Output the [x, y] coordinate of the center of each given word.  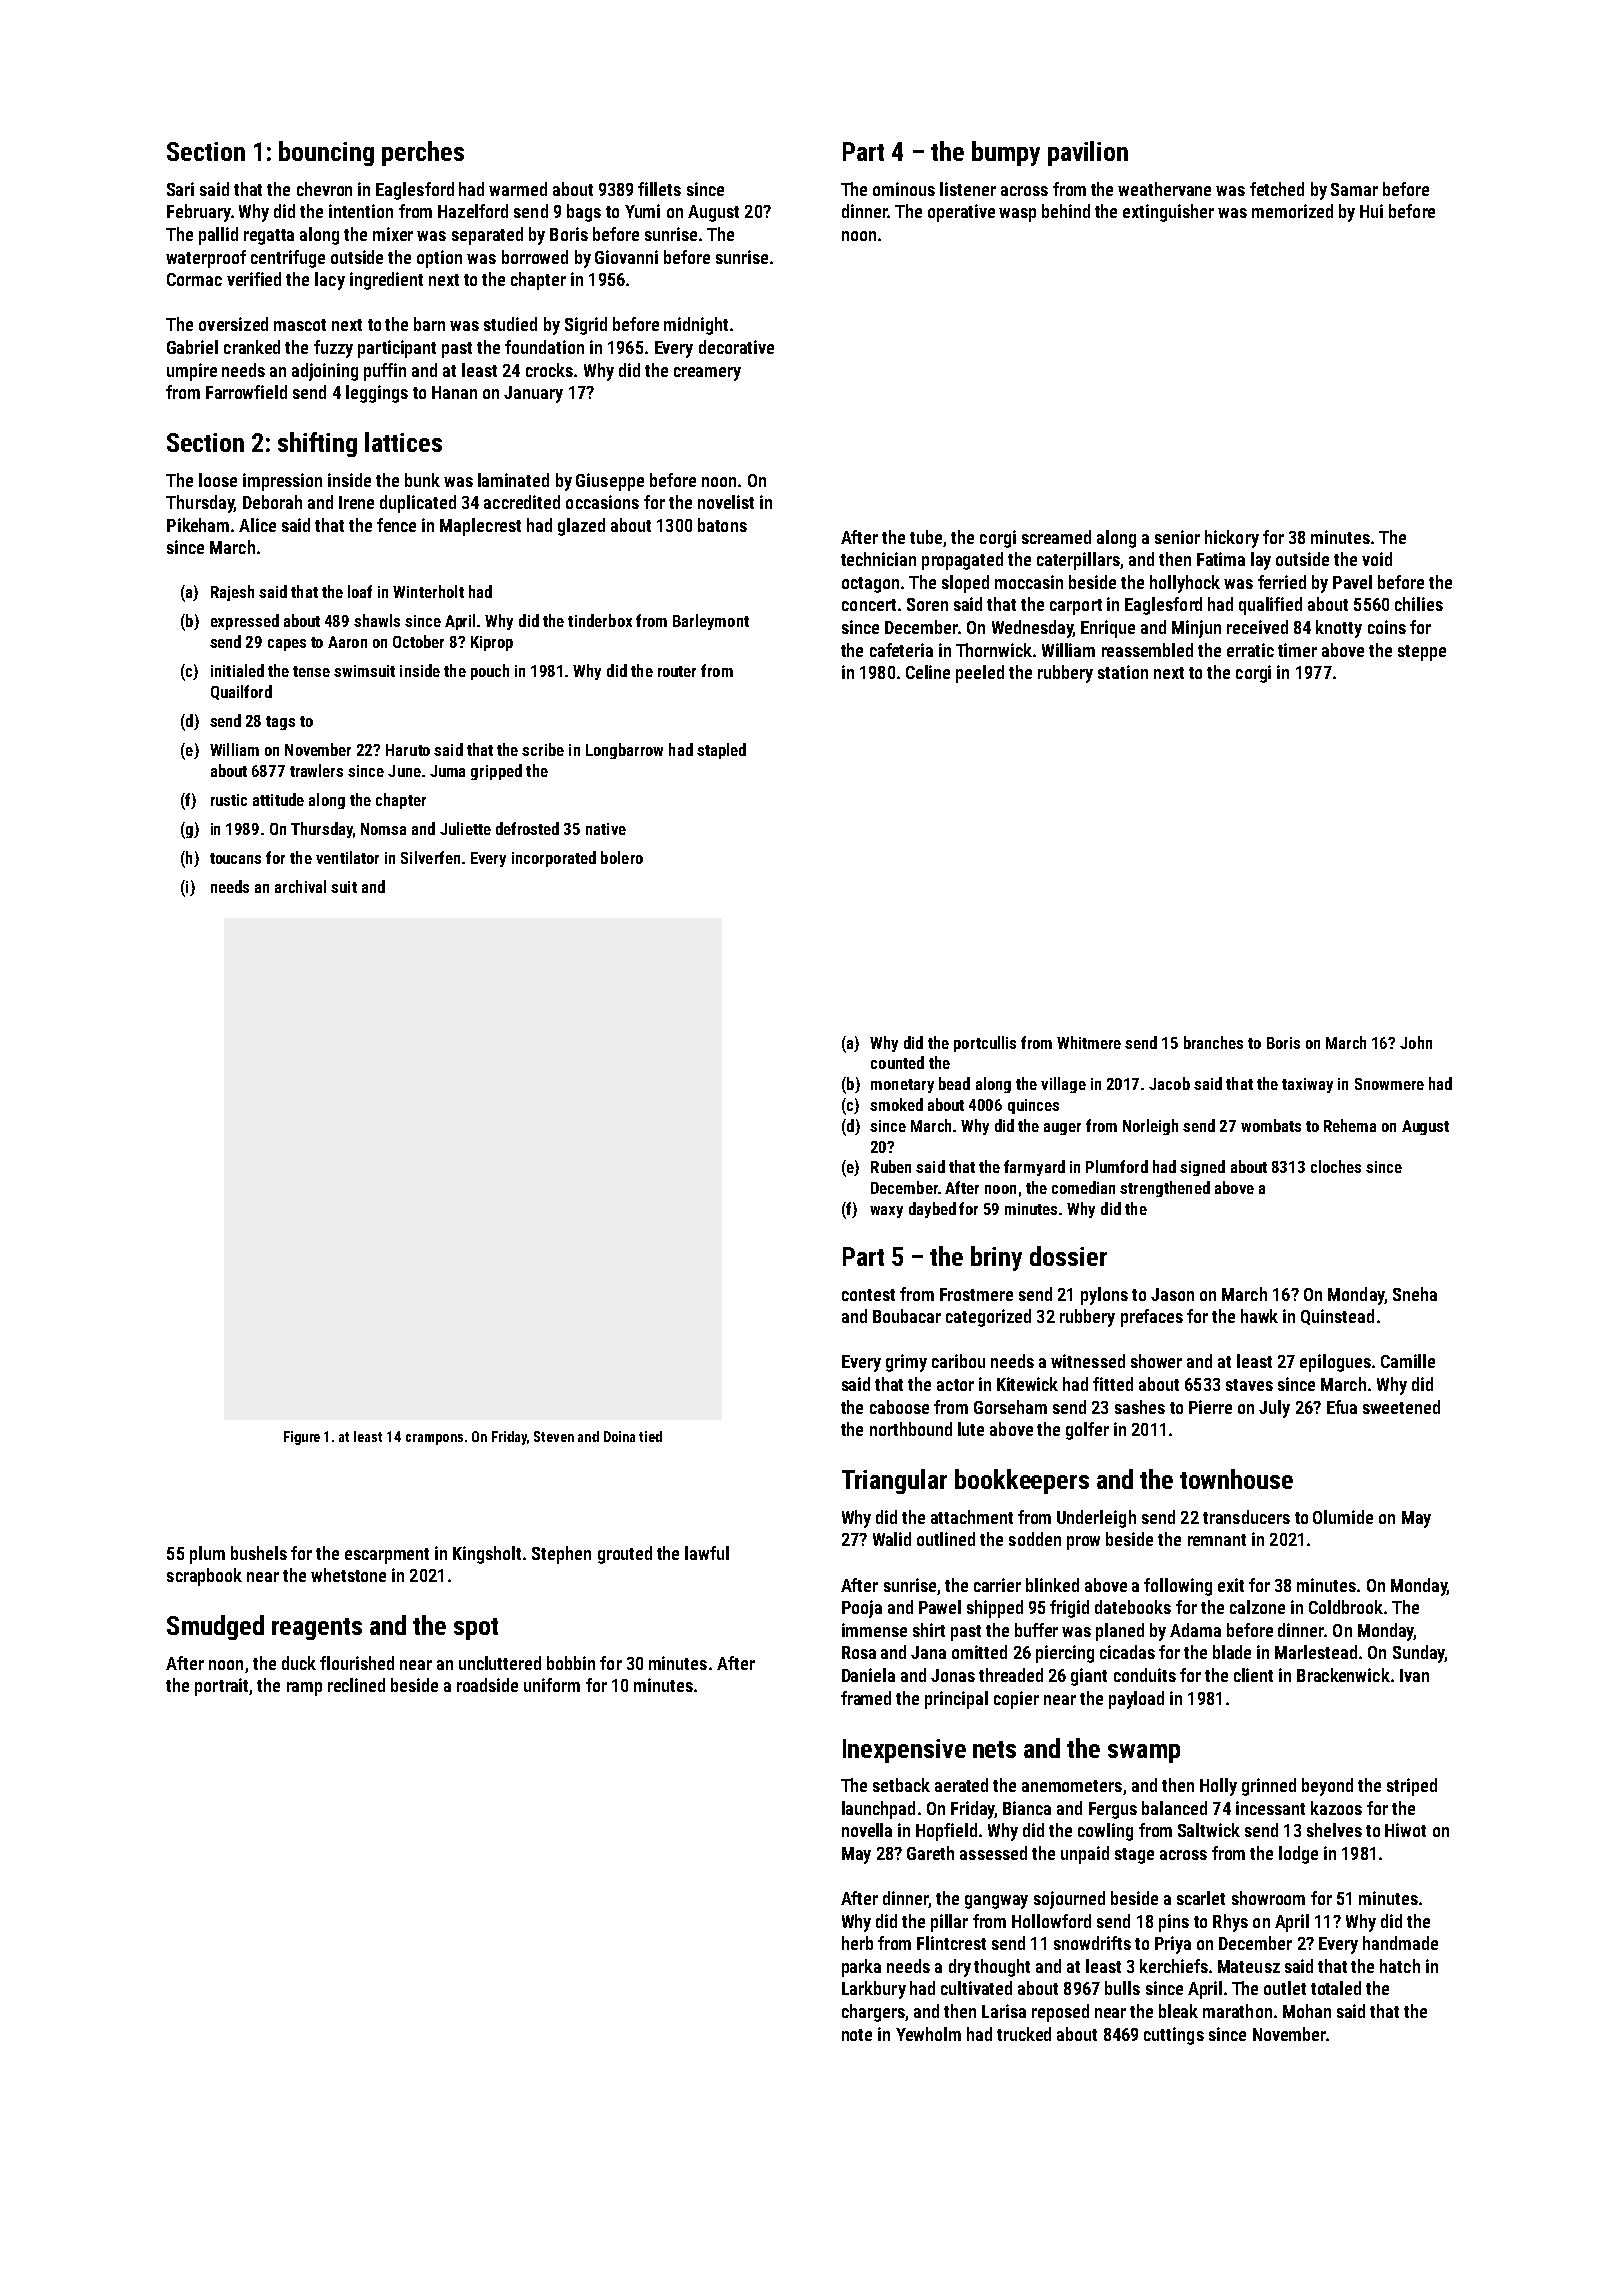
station [1123, 672]
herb [857, 1943]
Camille [1408, 1361]
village [1063, 1085]
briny [996, 1258]
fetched [1277, 189]
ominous [904, 189]
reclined [356, 1685]
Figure [302, 1438]
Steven [554, 1436]
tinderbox [600, 620]
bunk [422, 480]
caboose [899, 1407]
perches [423, 153]
